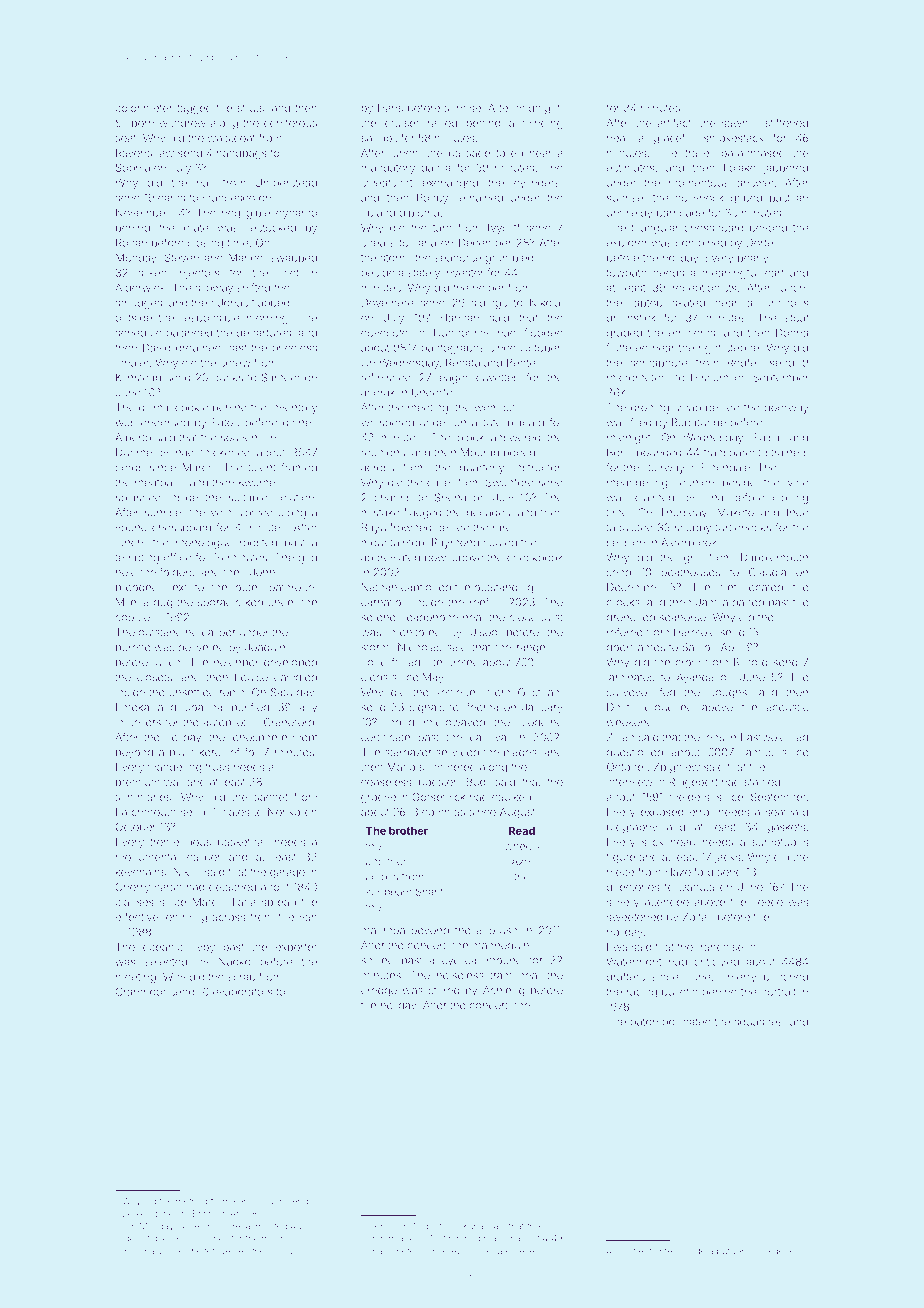 This screenshot has height=1308, width=924. What do you see at coordinates (474, 1226) in the screenshot?
I see `Kunal` at bounding box center [474, 1226].
